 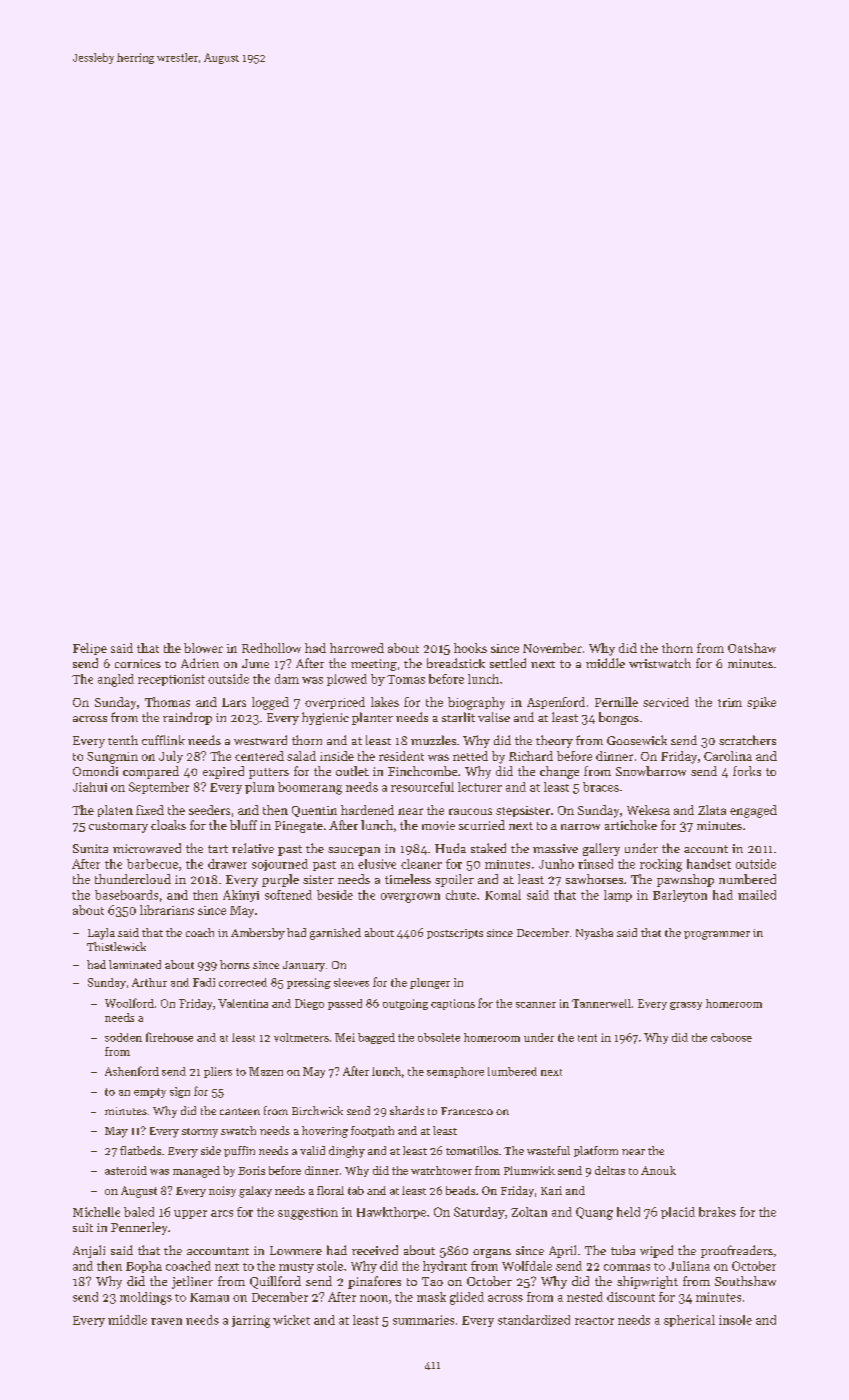 I want to click on Southshaw, so click(x=745, y=1281).
